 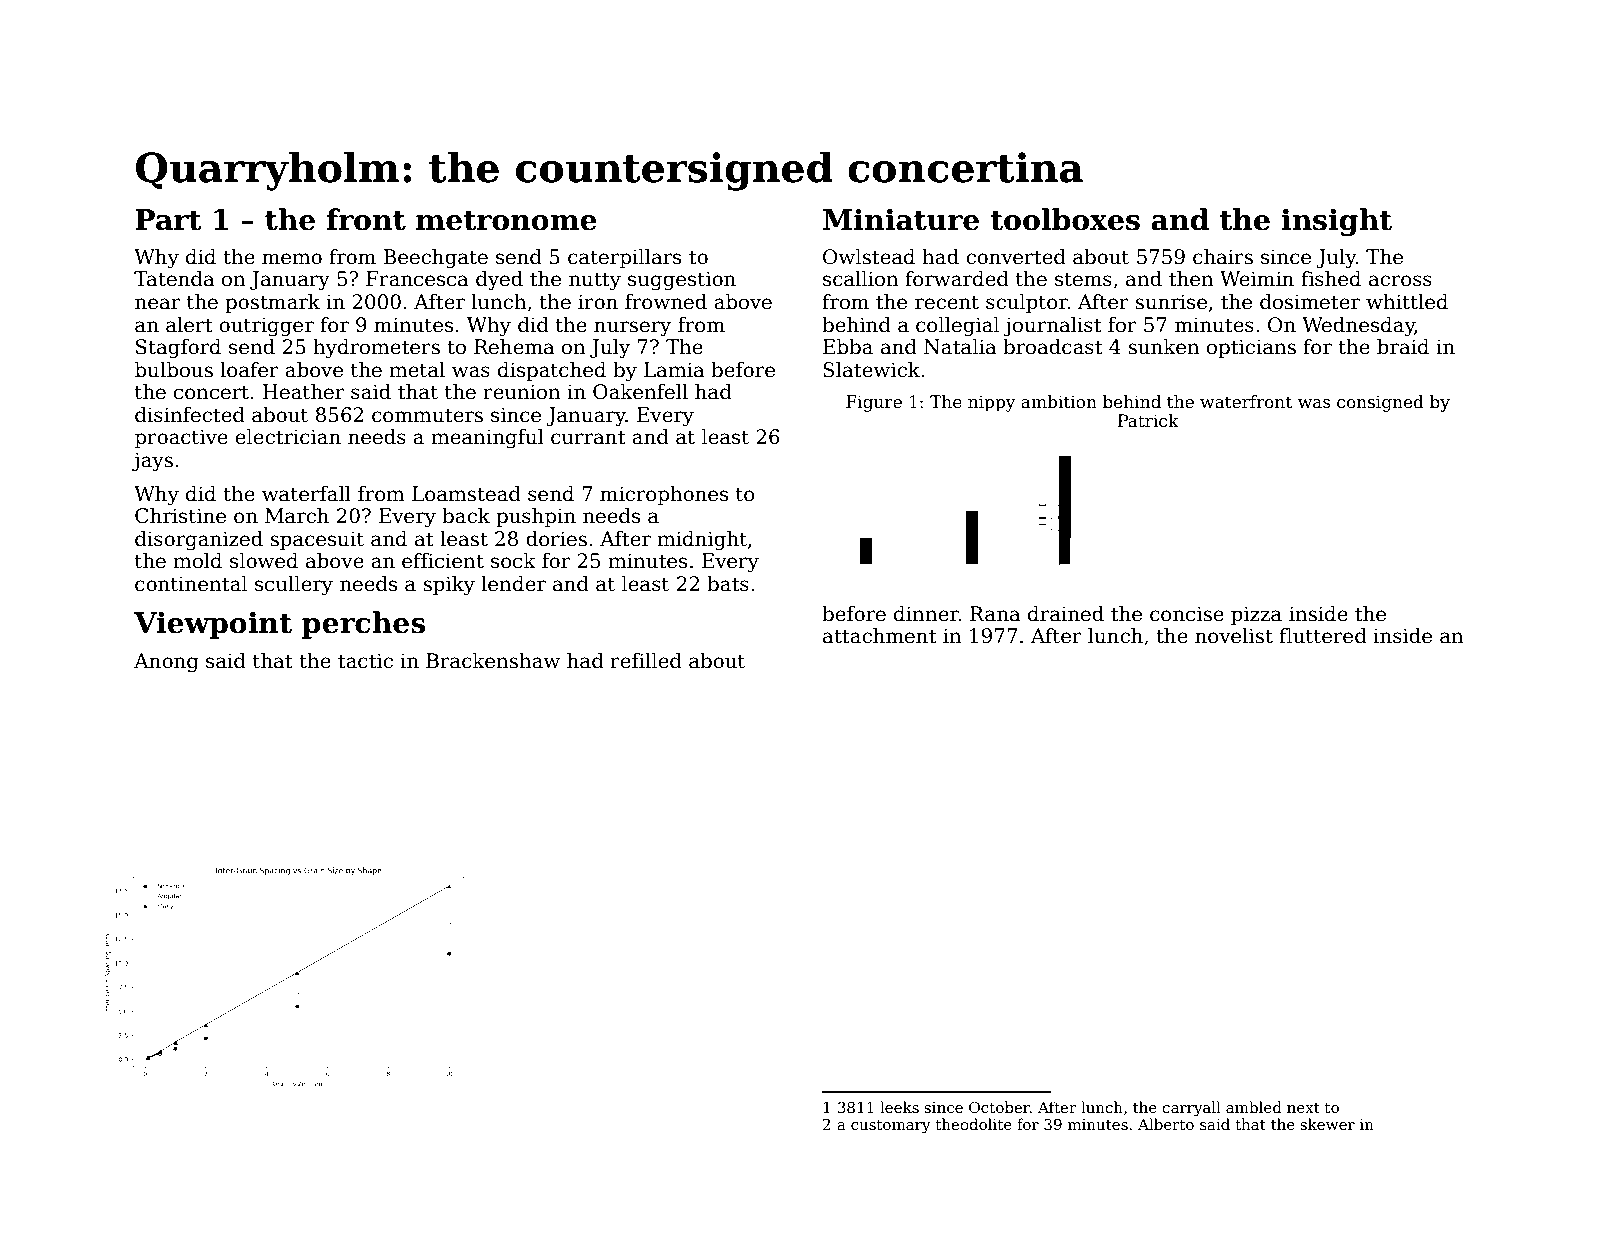 I want to click on memo, so click(x=292, y=259).
